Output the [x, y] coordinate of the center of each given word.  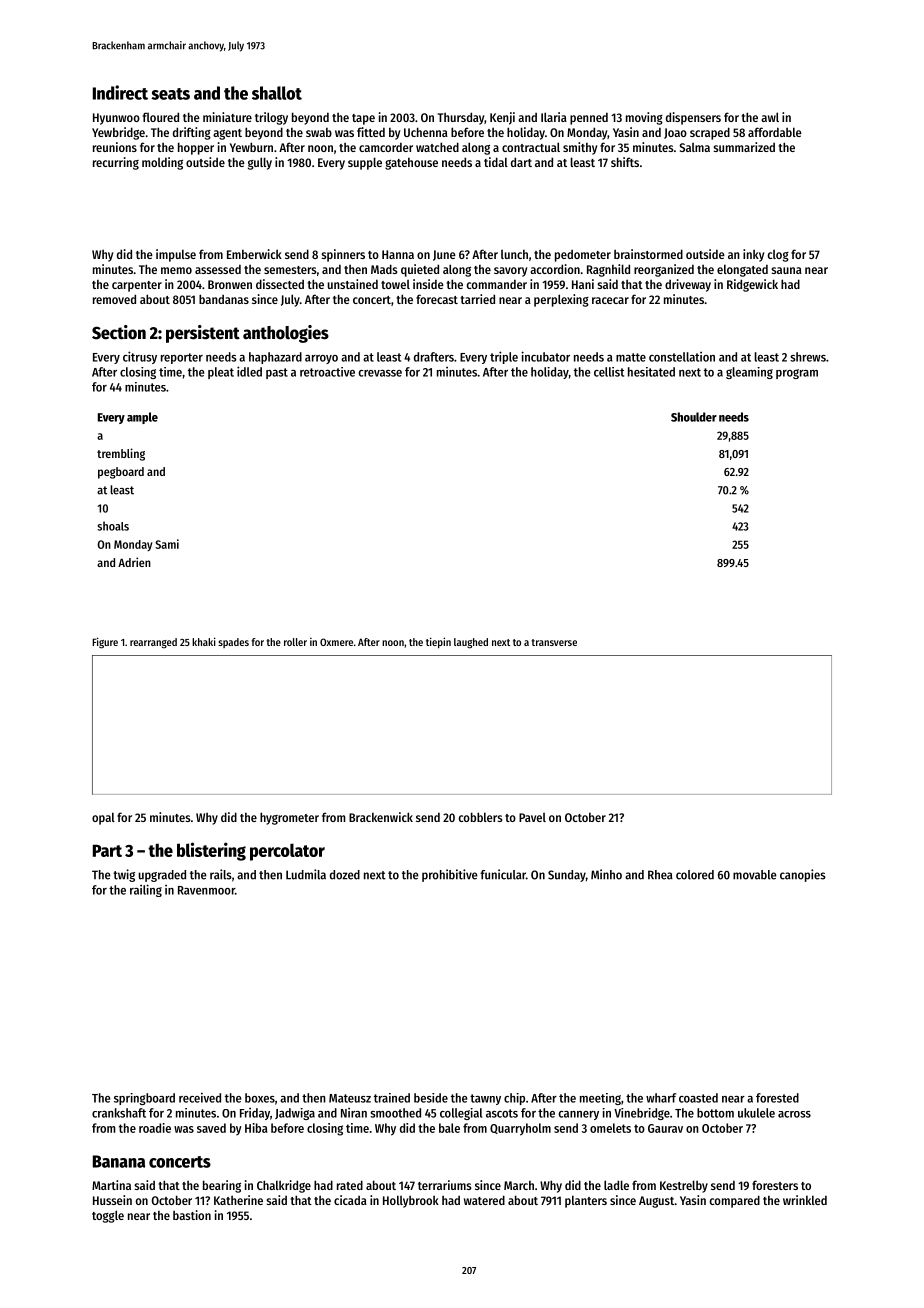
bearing [222, 1186]
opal [103, 818]
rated [350, 1185]
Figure [105, 643]
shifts [625, 162]
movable [755, 875]
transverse [554, 642]
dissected [280, 284]
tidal [496, 162]
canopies [803, 875]
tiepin [438, 642]
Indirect [120, 92]
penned [589, 118]
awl [770, 117]
